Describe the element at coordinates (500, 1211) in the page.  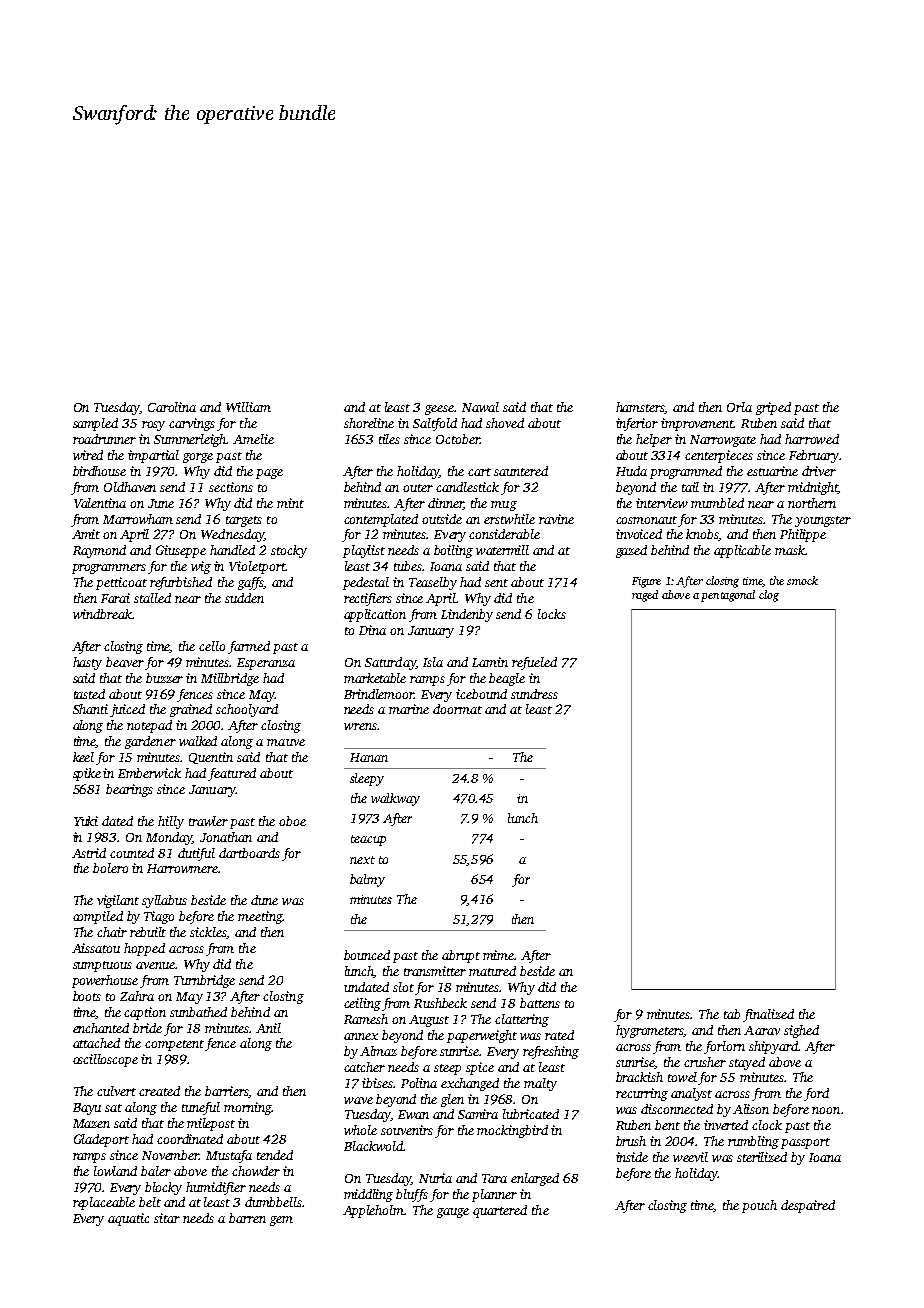
I see `quartered` at that location.
